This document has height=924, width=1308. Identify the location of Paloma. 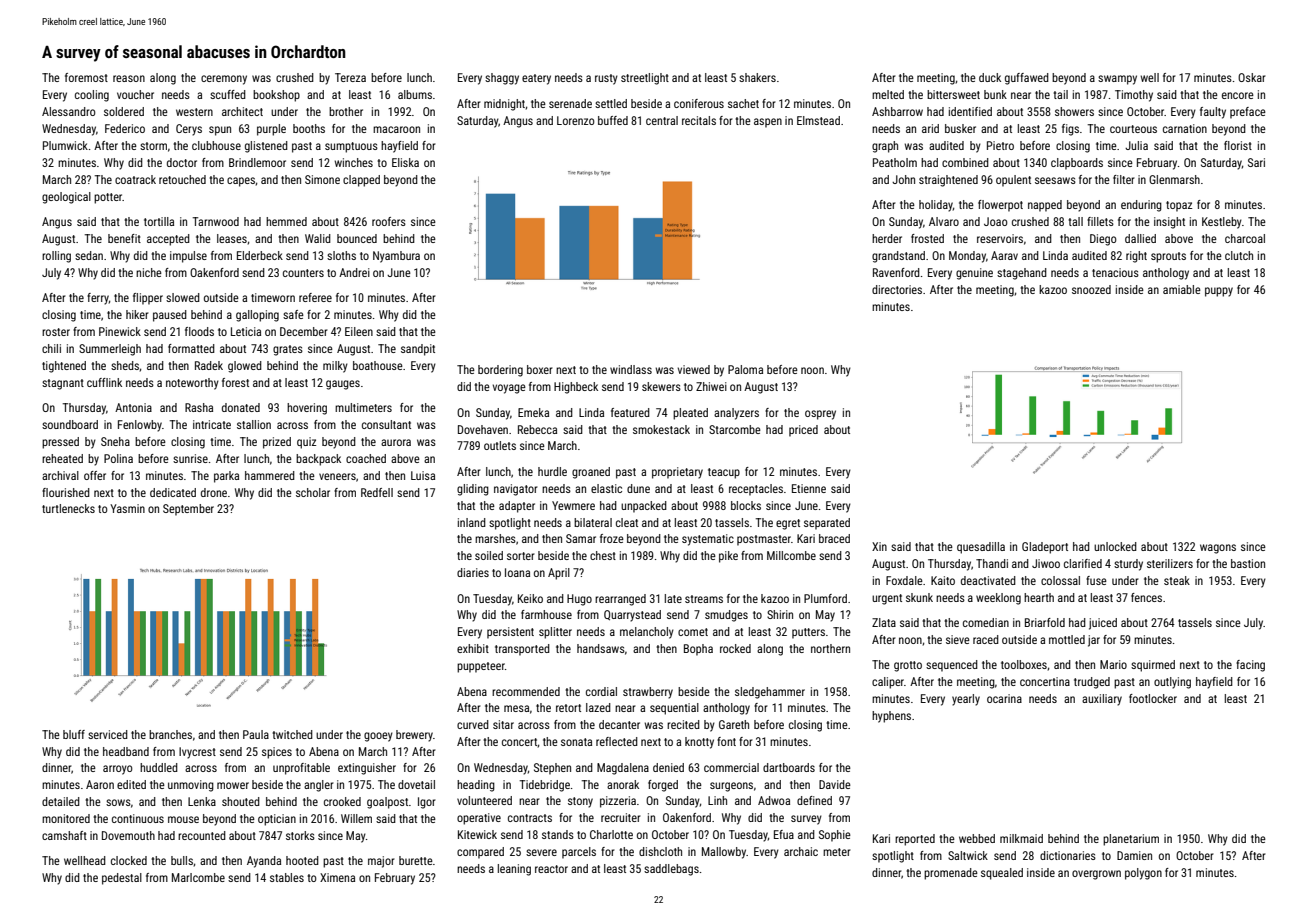
(745, 369).
